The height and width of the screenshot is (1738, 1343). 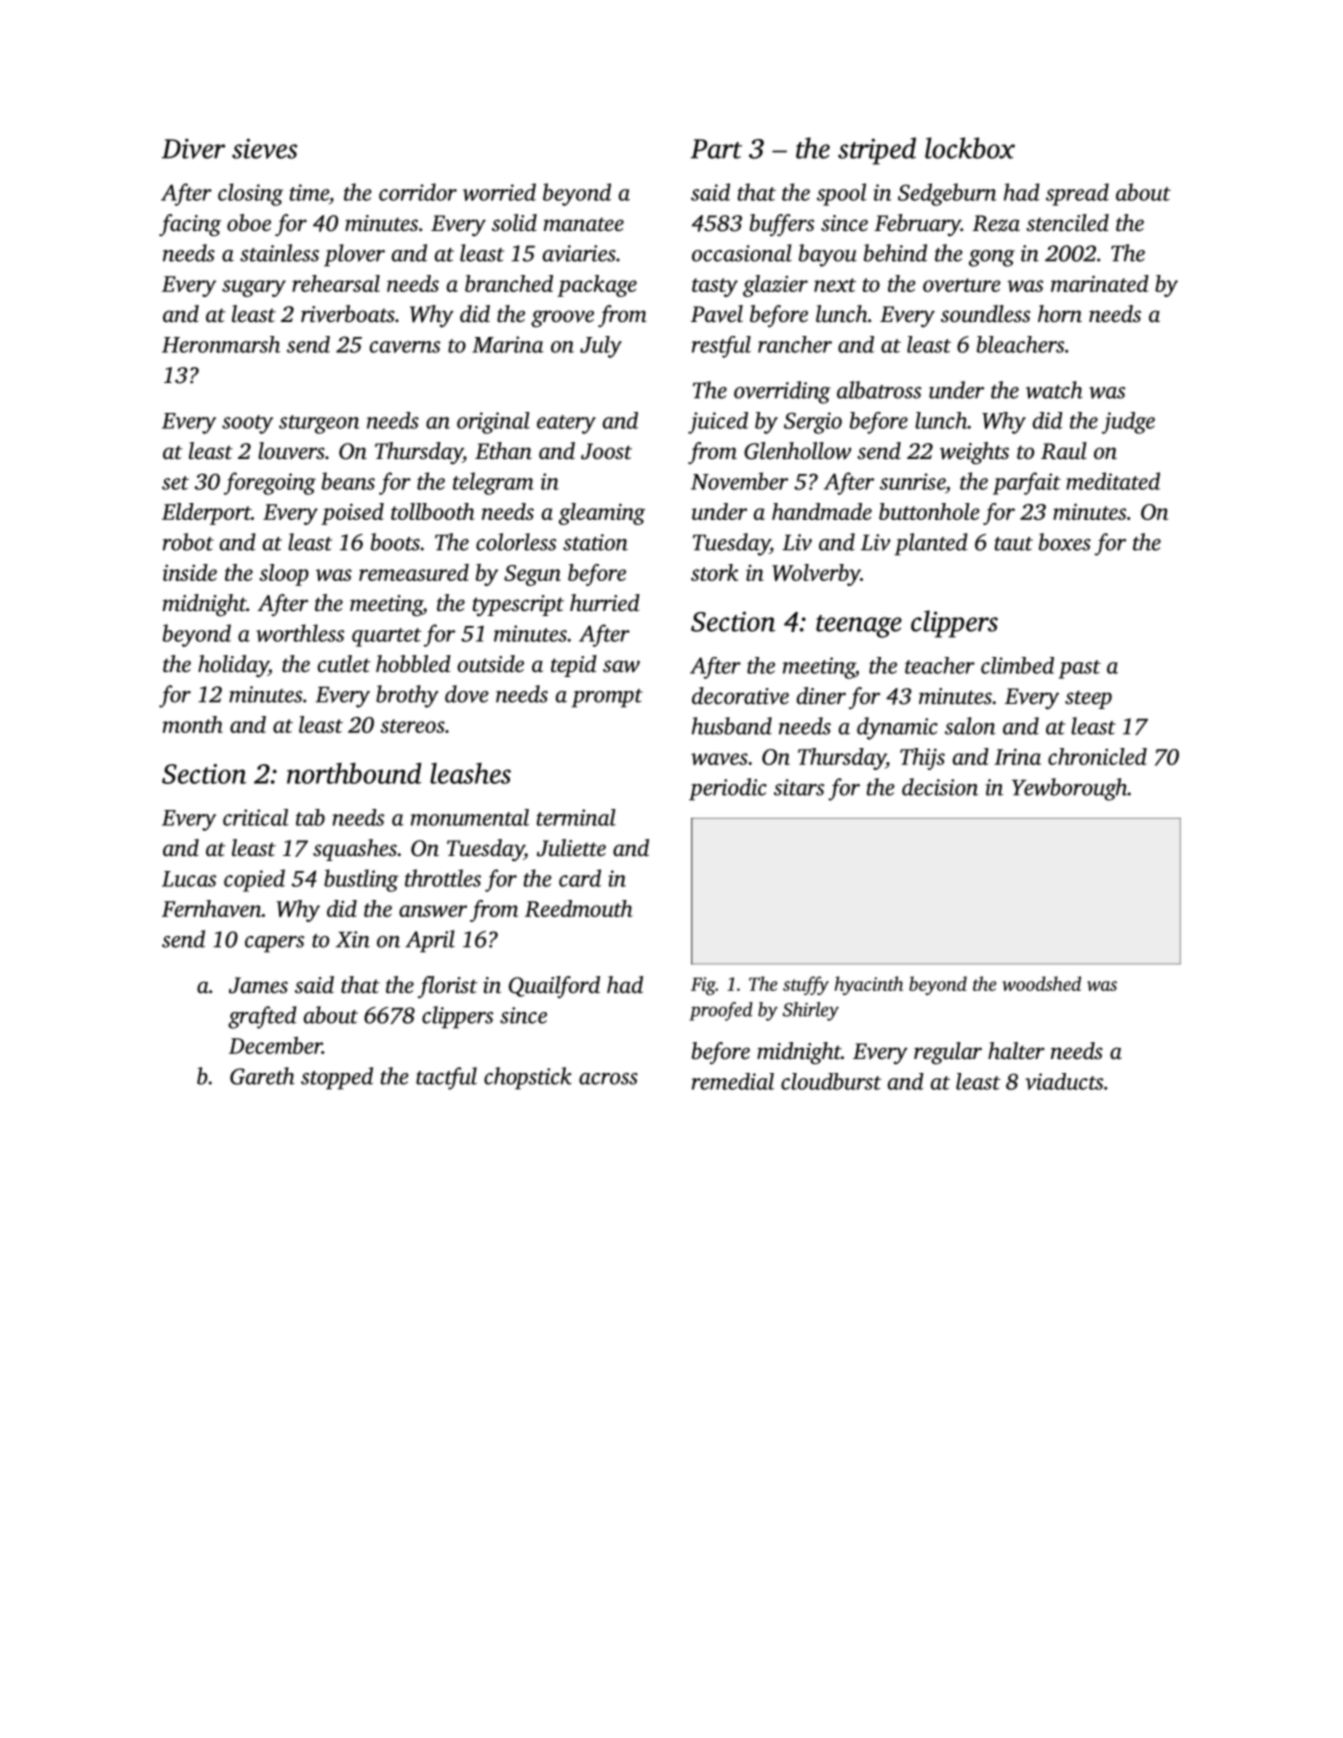 I want to click on riverboats, so click(x=348, y=314).
